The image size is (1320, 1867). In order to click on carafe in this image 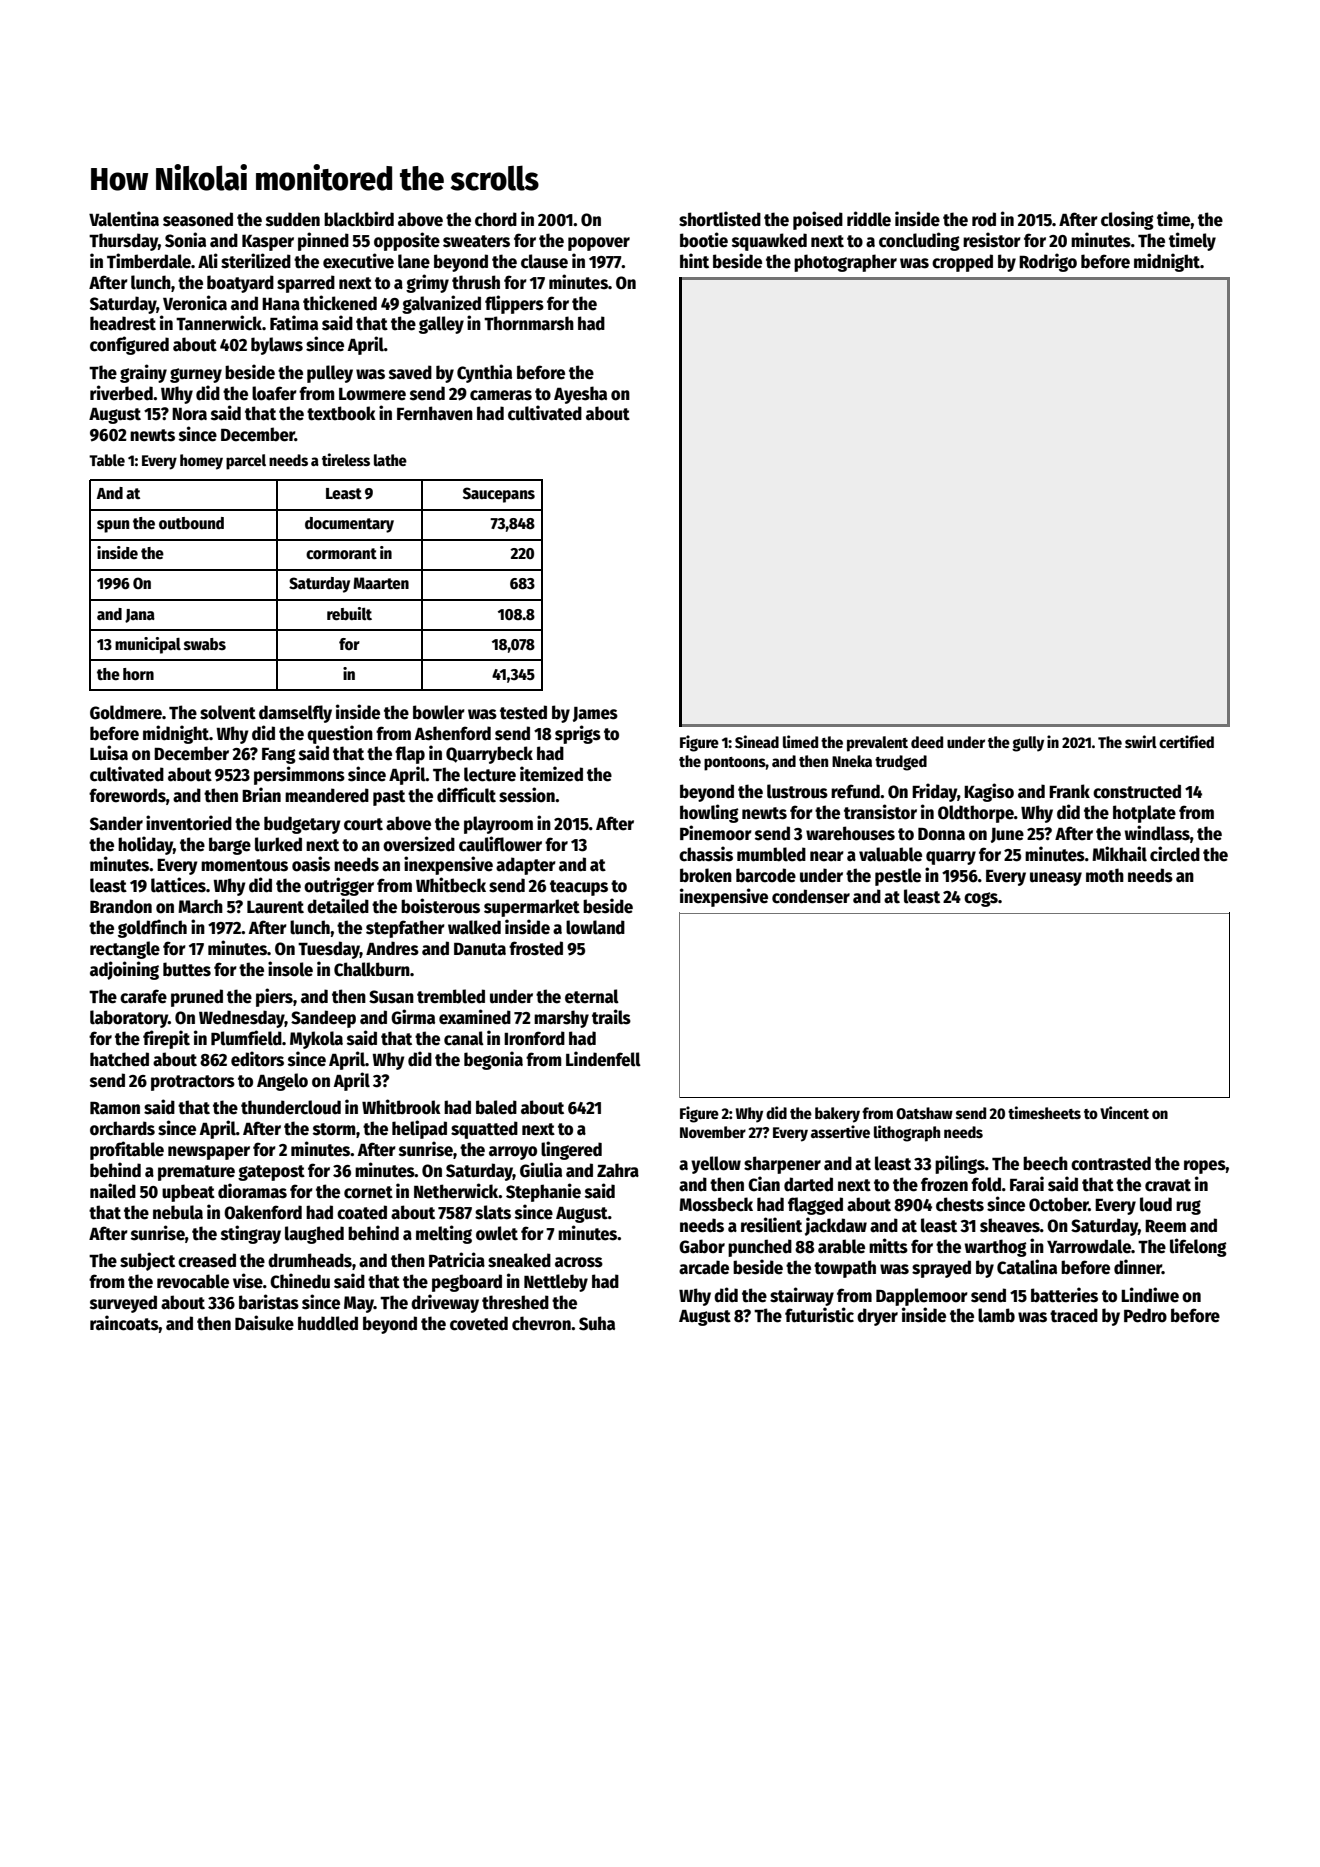, I will do `click(143, 996)`.
